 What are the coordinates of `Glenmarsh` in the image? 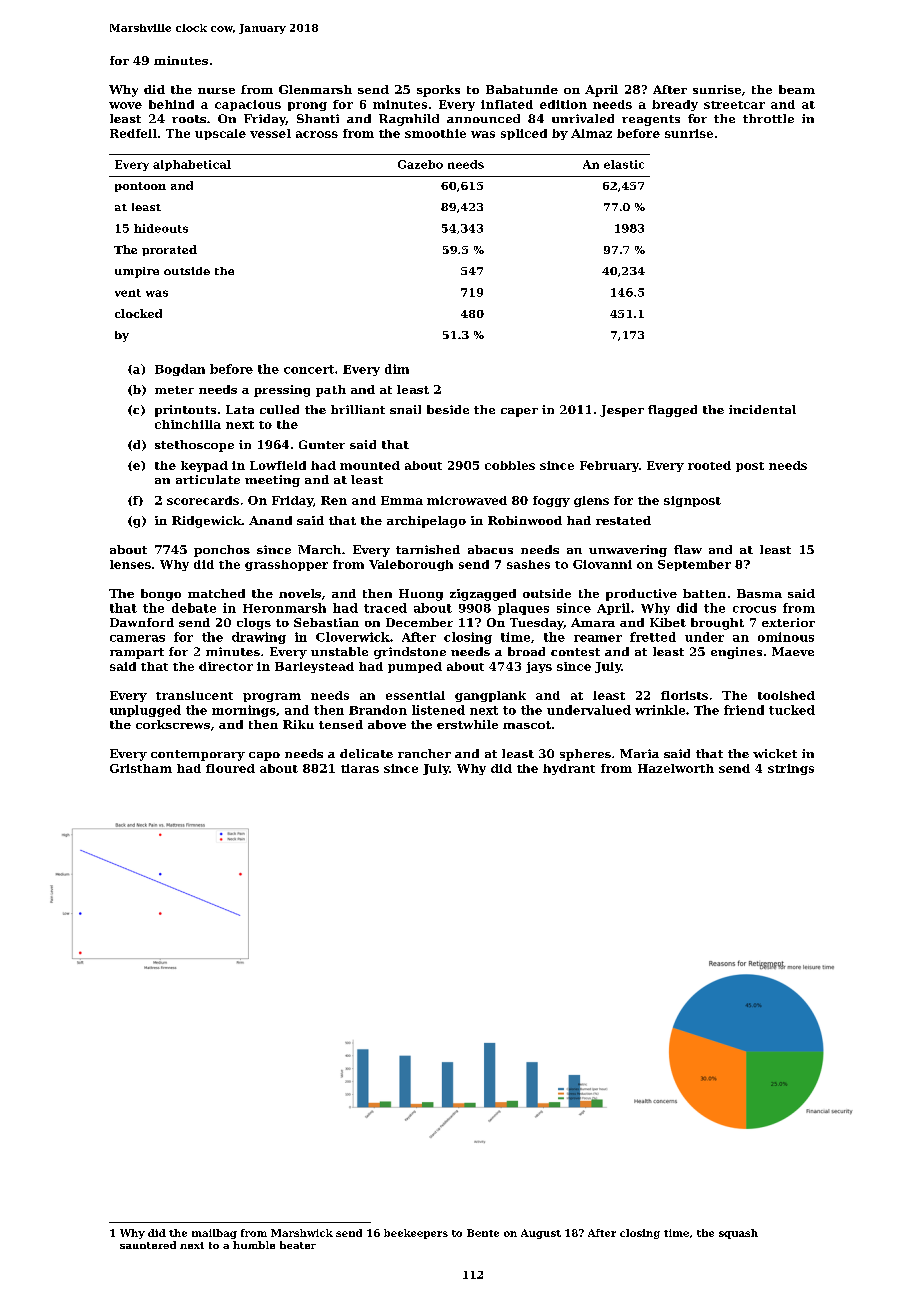 It's located at (315, 89).
